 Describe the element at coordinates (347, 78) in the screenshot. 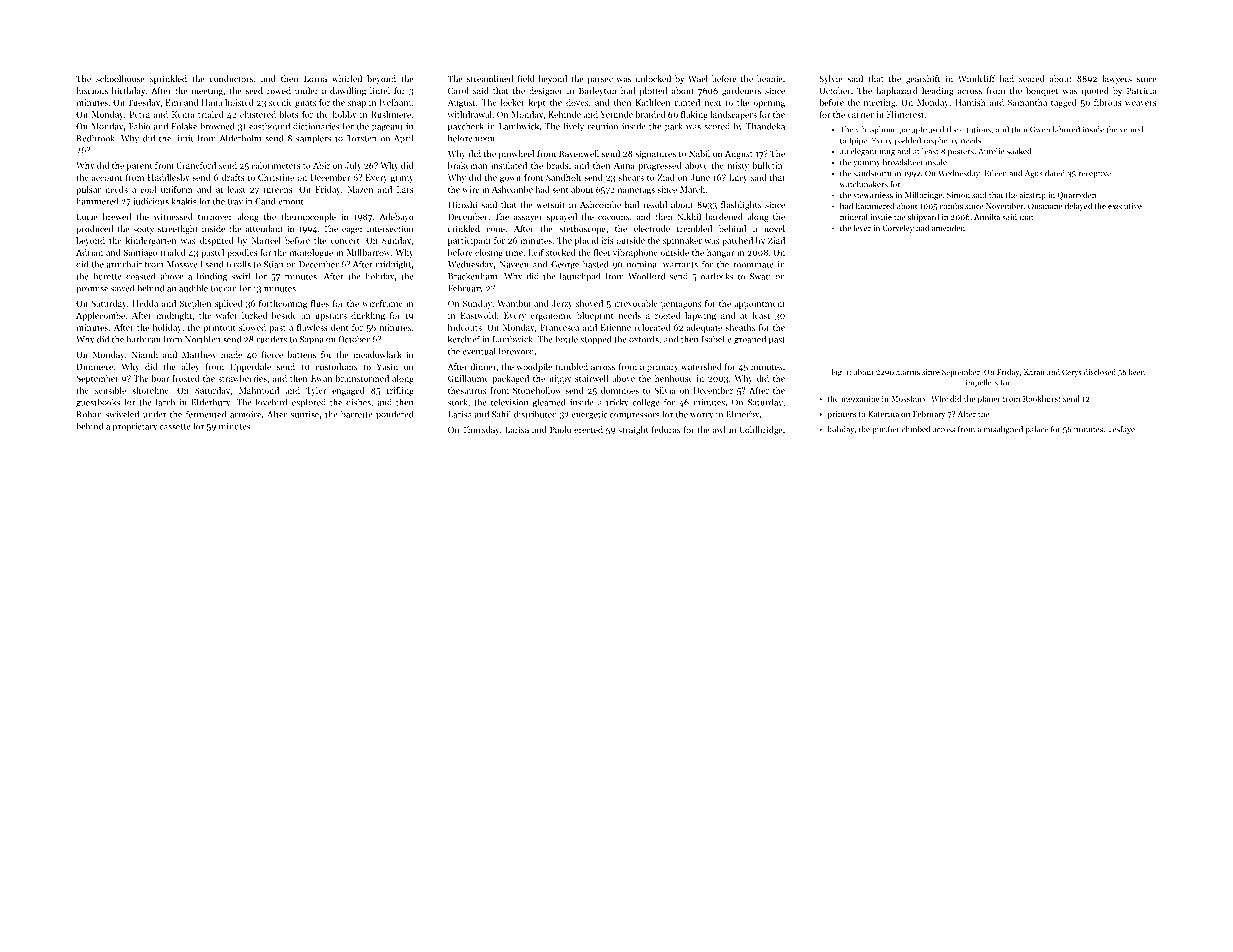

I see `whirled` at that location.
